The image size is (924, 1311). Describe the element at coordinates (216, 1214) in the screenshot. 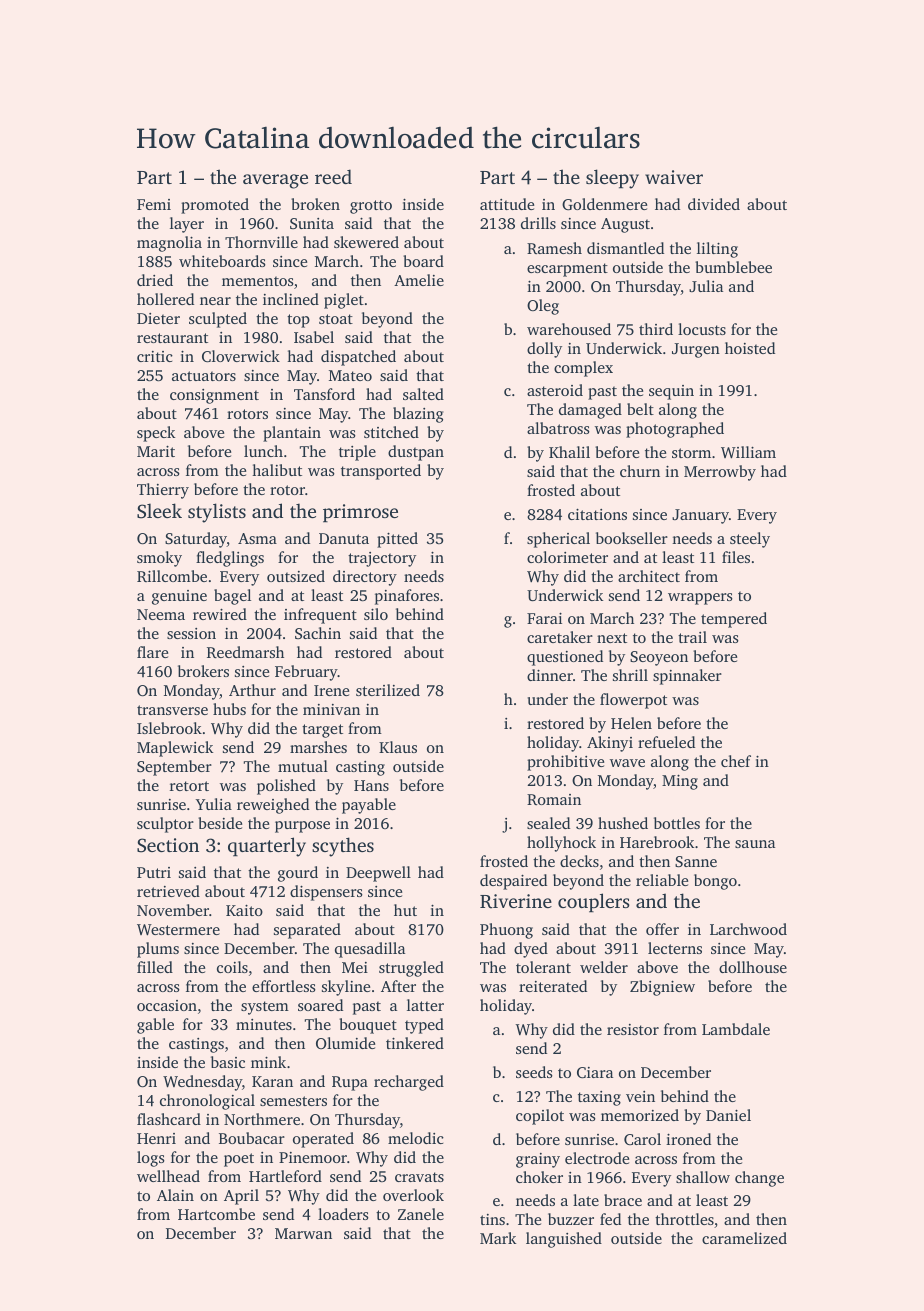

I see `Hartcombe` at that location.
